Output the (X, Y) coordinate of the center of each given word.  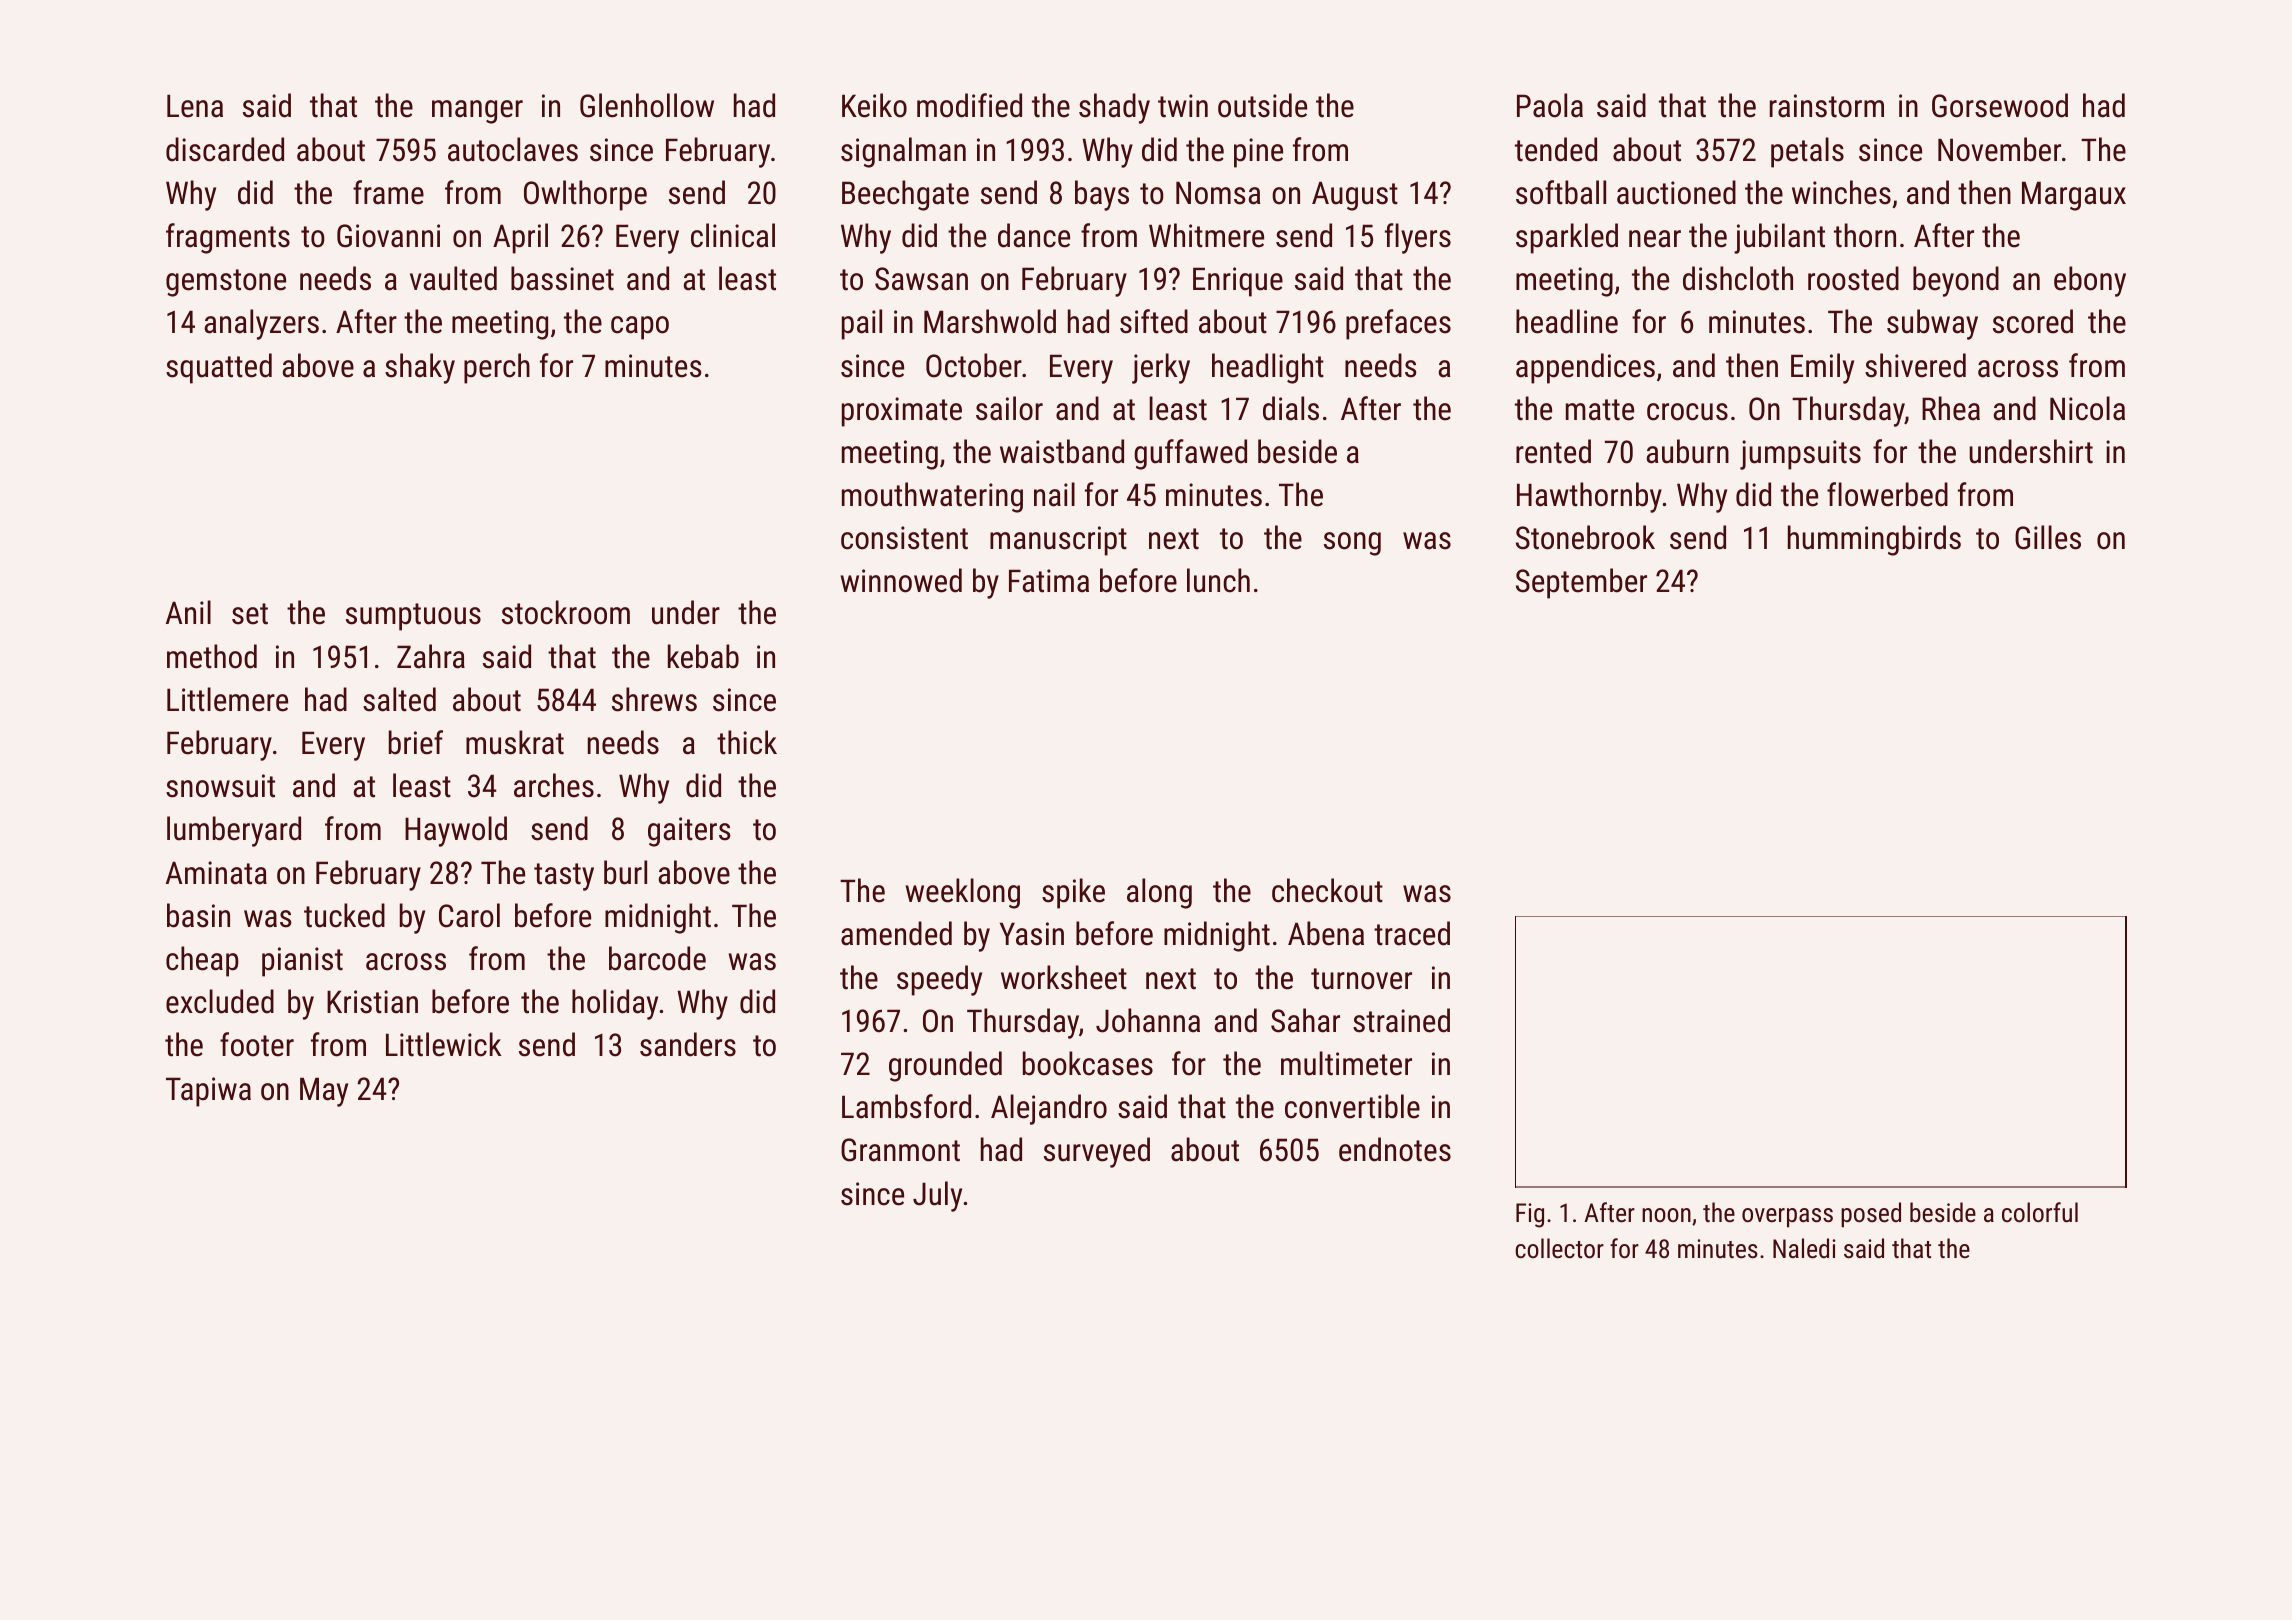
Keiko (874, 105)
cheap (202, 961)
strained (1401, 1020)
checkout (1327, 890)
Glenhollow (647, 105)
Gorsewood (2000, 105)
